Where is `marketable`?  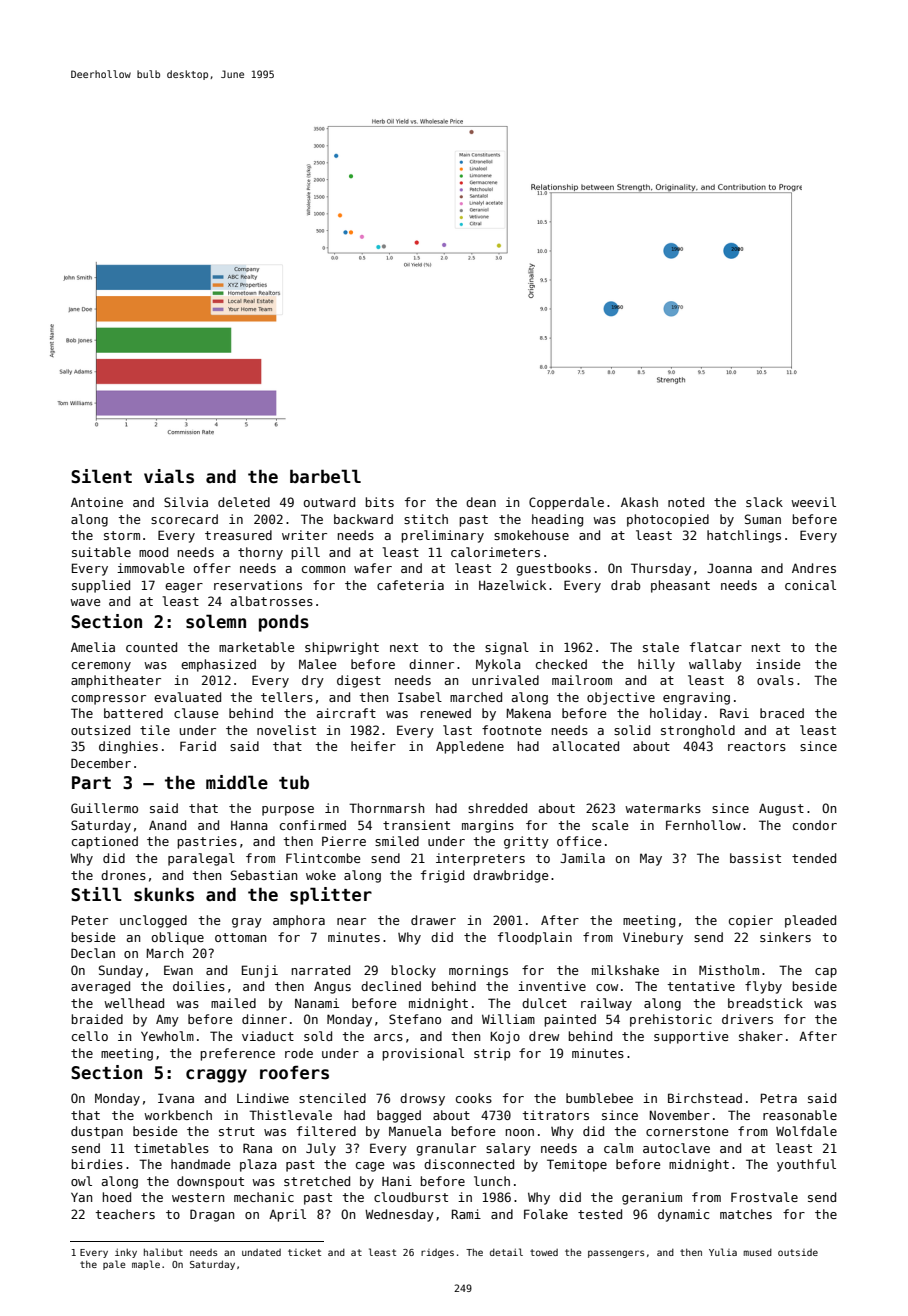 marketable is located at coordinates (256, 647).
